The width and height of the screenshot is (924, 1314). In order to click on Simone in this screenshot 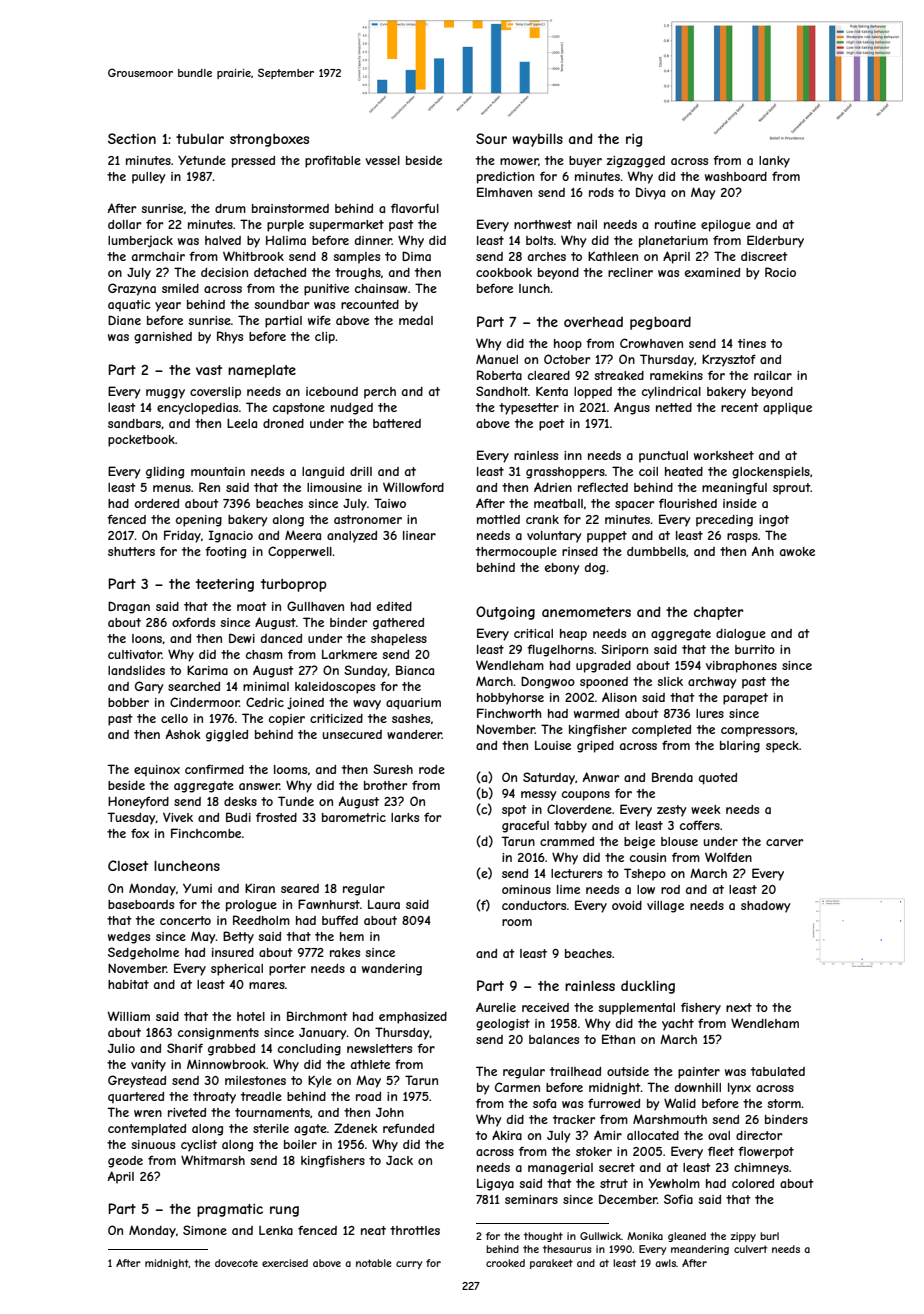, I will do `click(205, 1230)`.
